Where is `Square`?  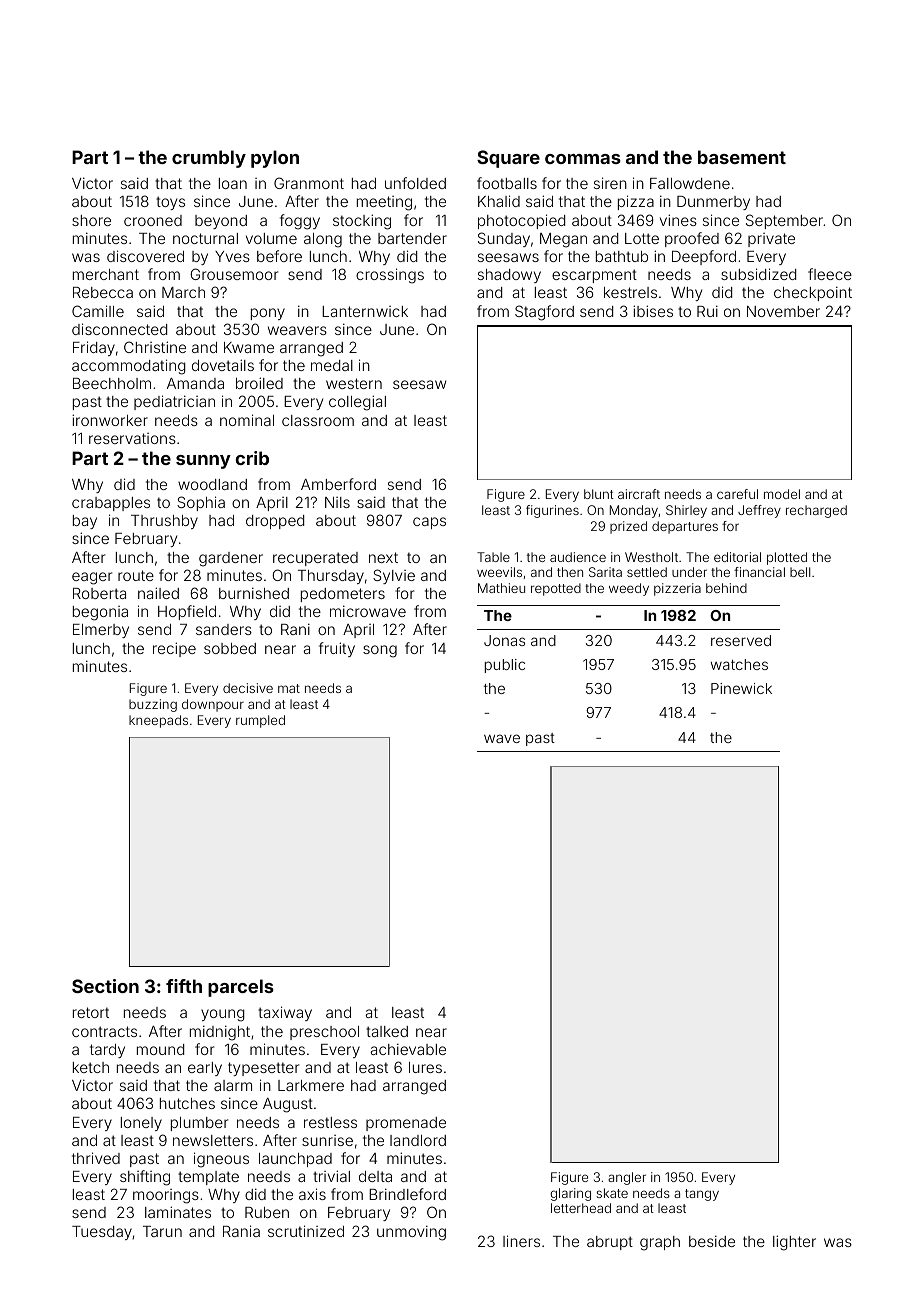 Square is located at coordinates (508, 159).
